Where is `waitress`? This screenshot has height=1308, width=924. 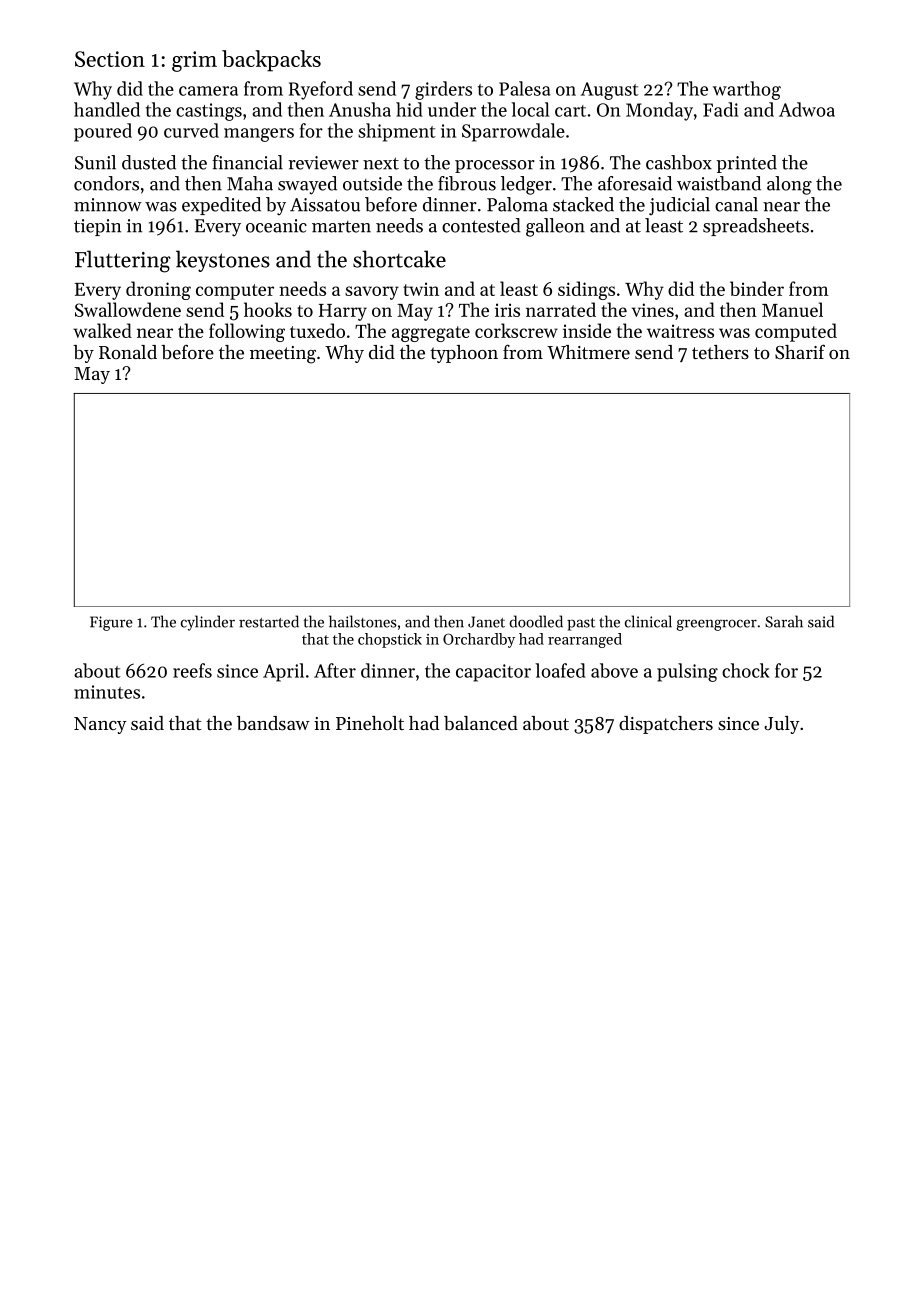
waitress is located at coordinates (680, 331).
